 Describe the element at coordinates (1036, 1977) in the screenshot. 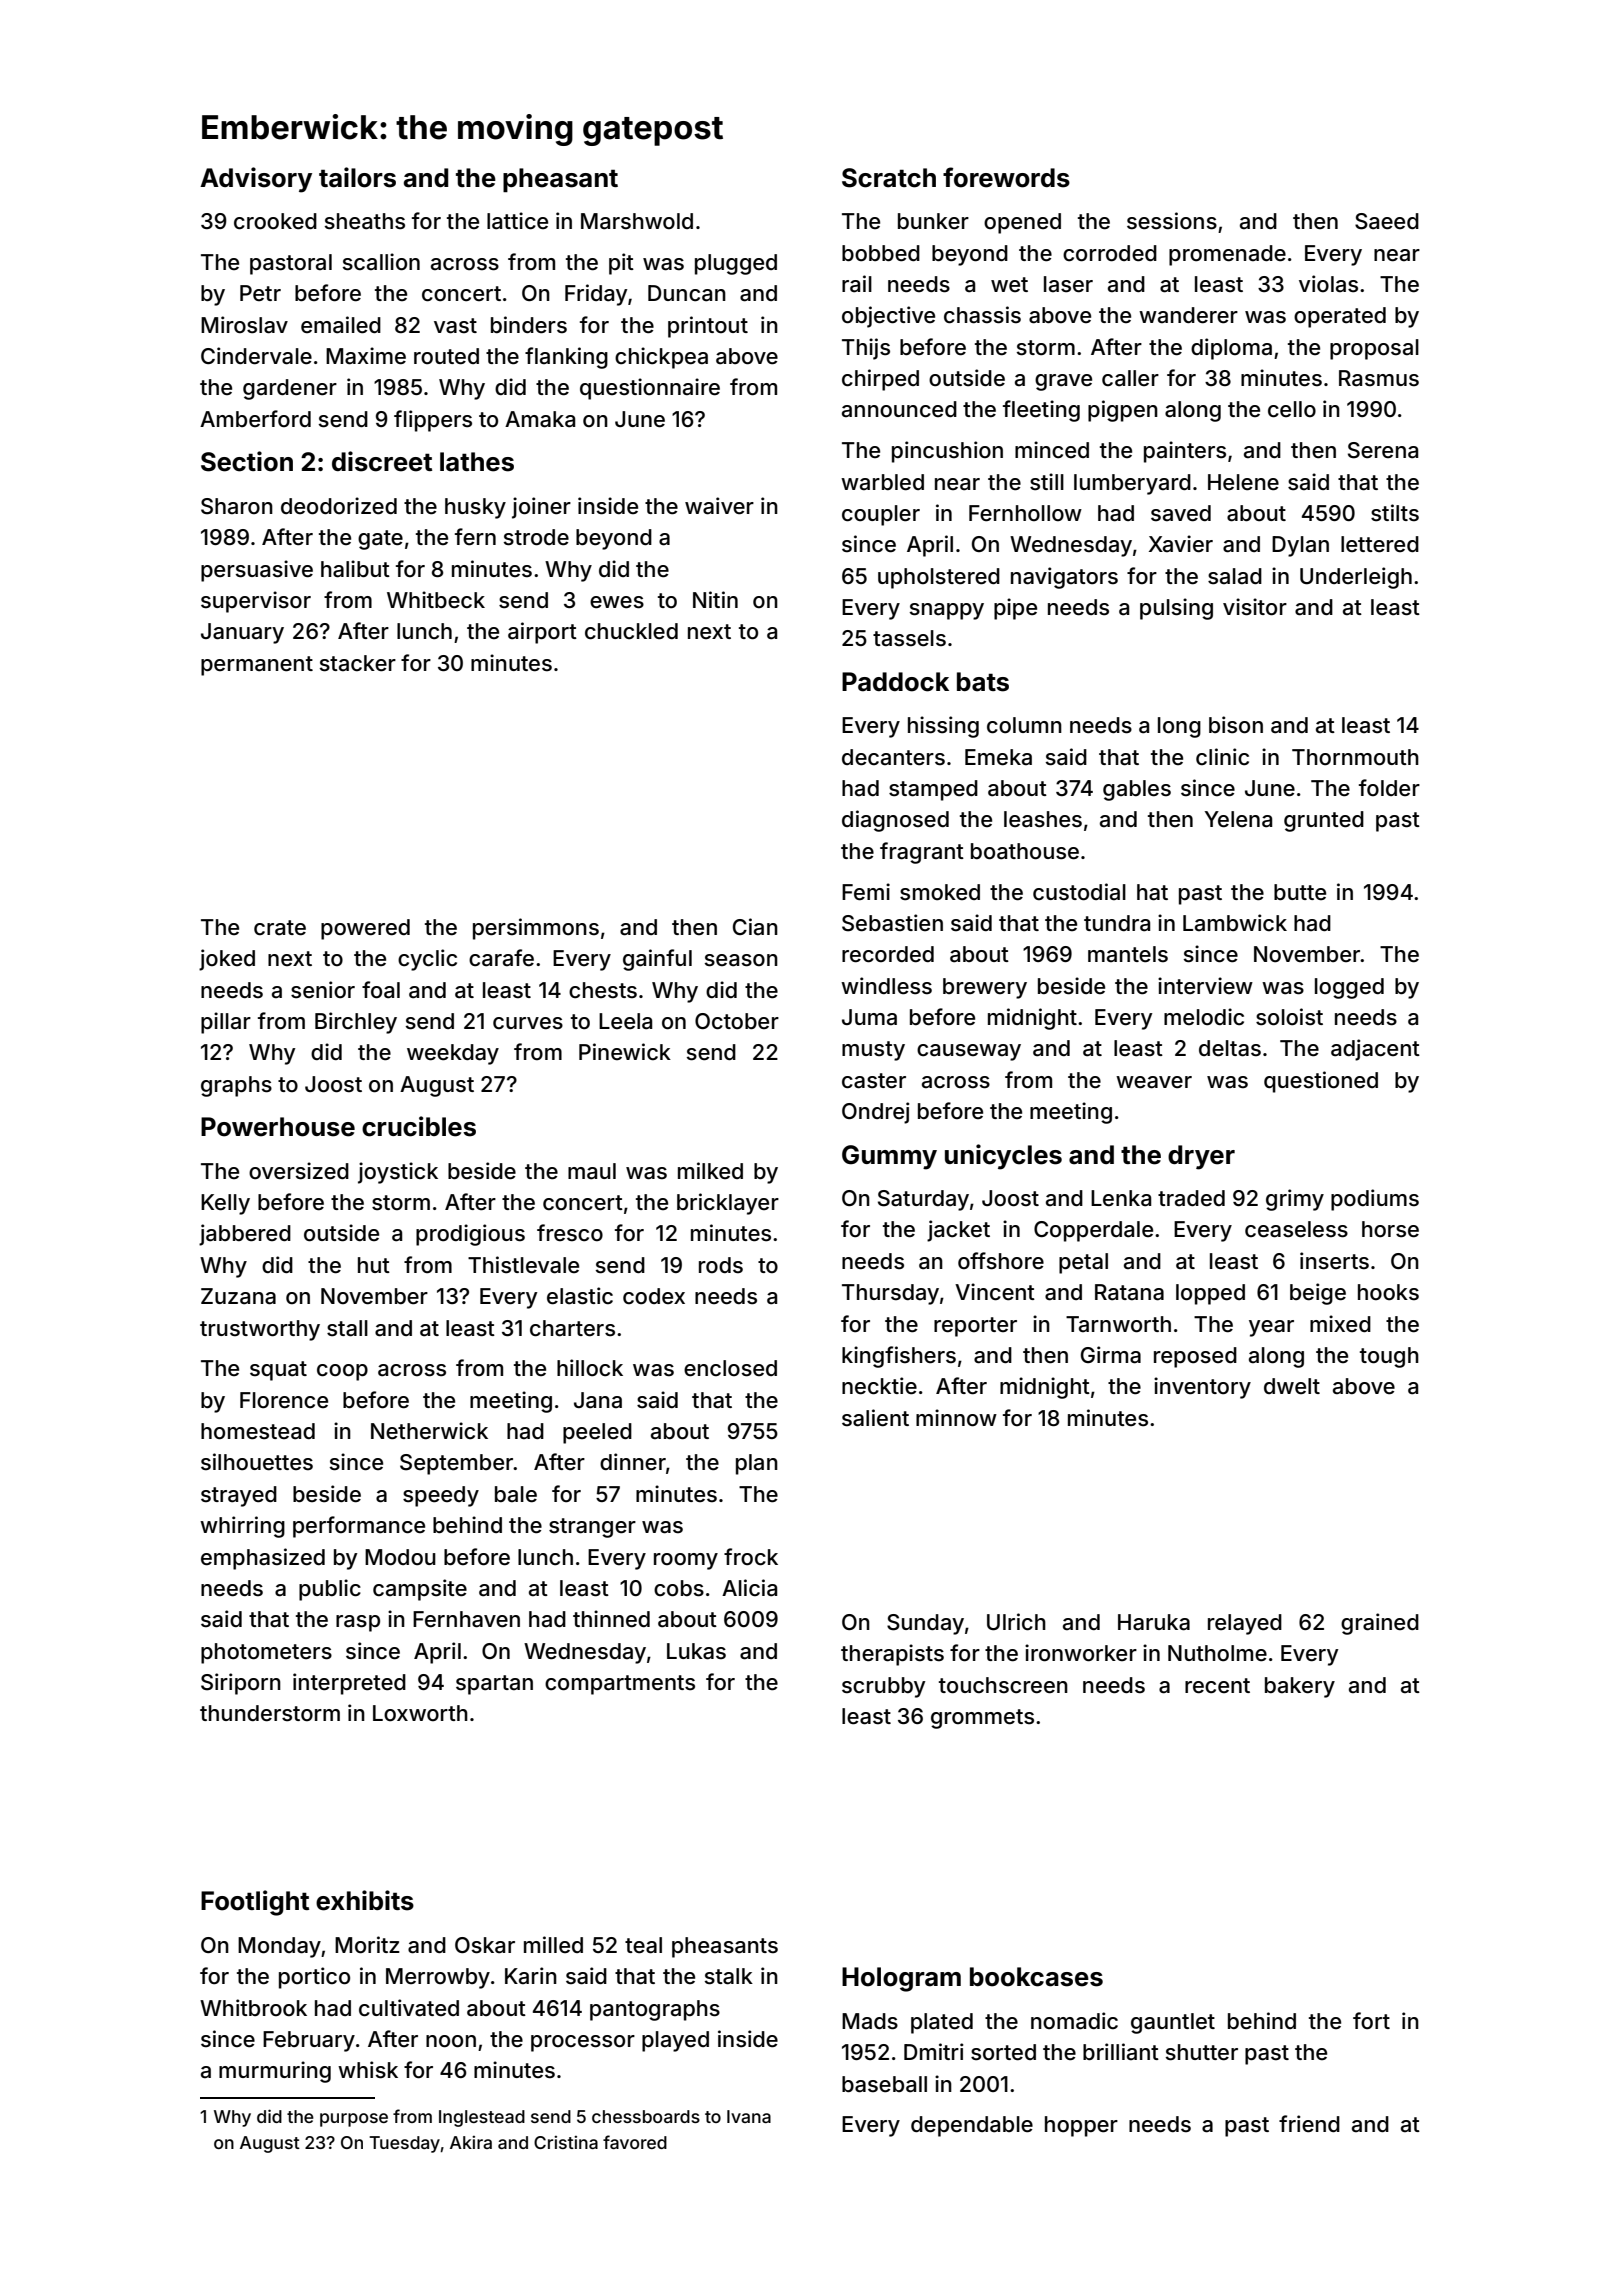

I see `bookcases` at that location.
